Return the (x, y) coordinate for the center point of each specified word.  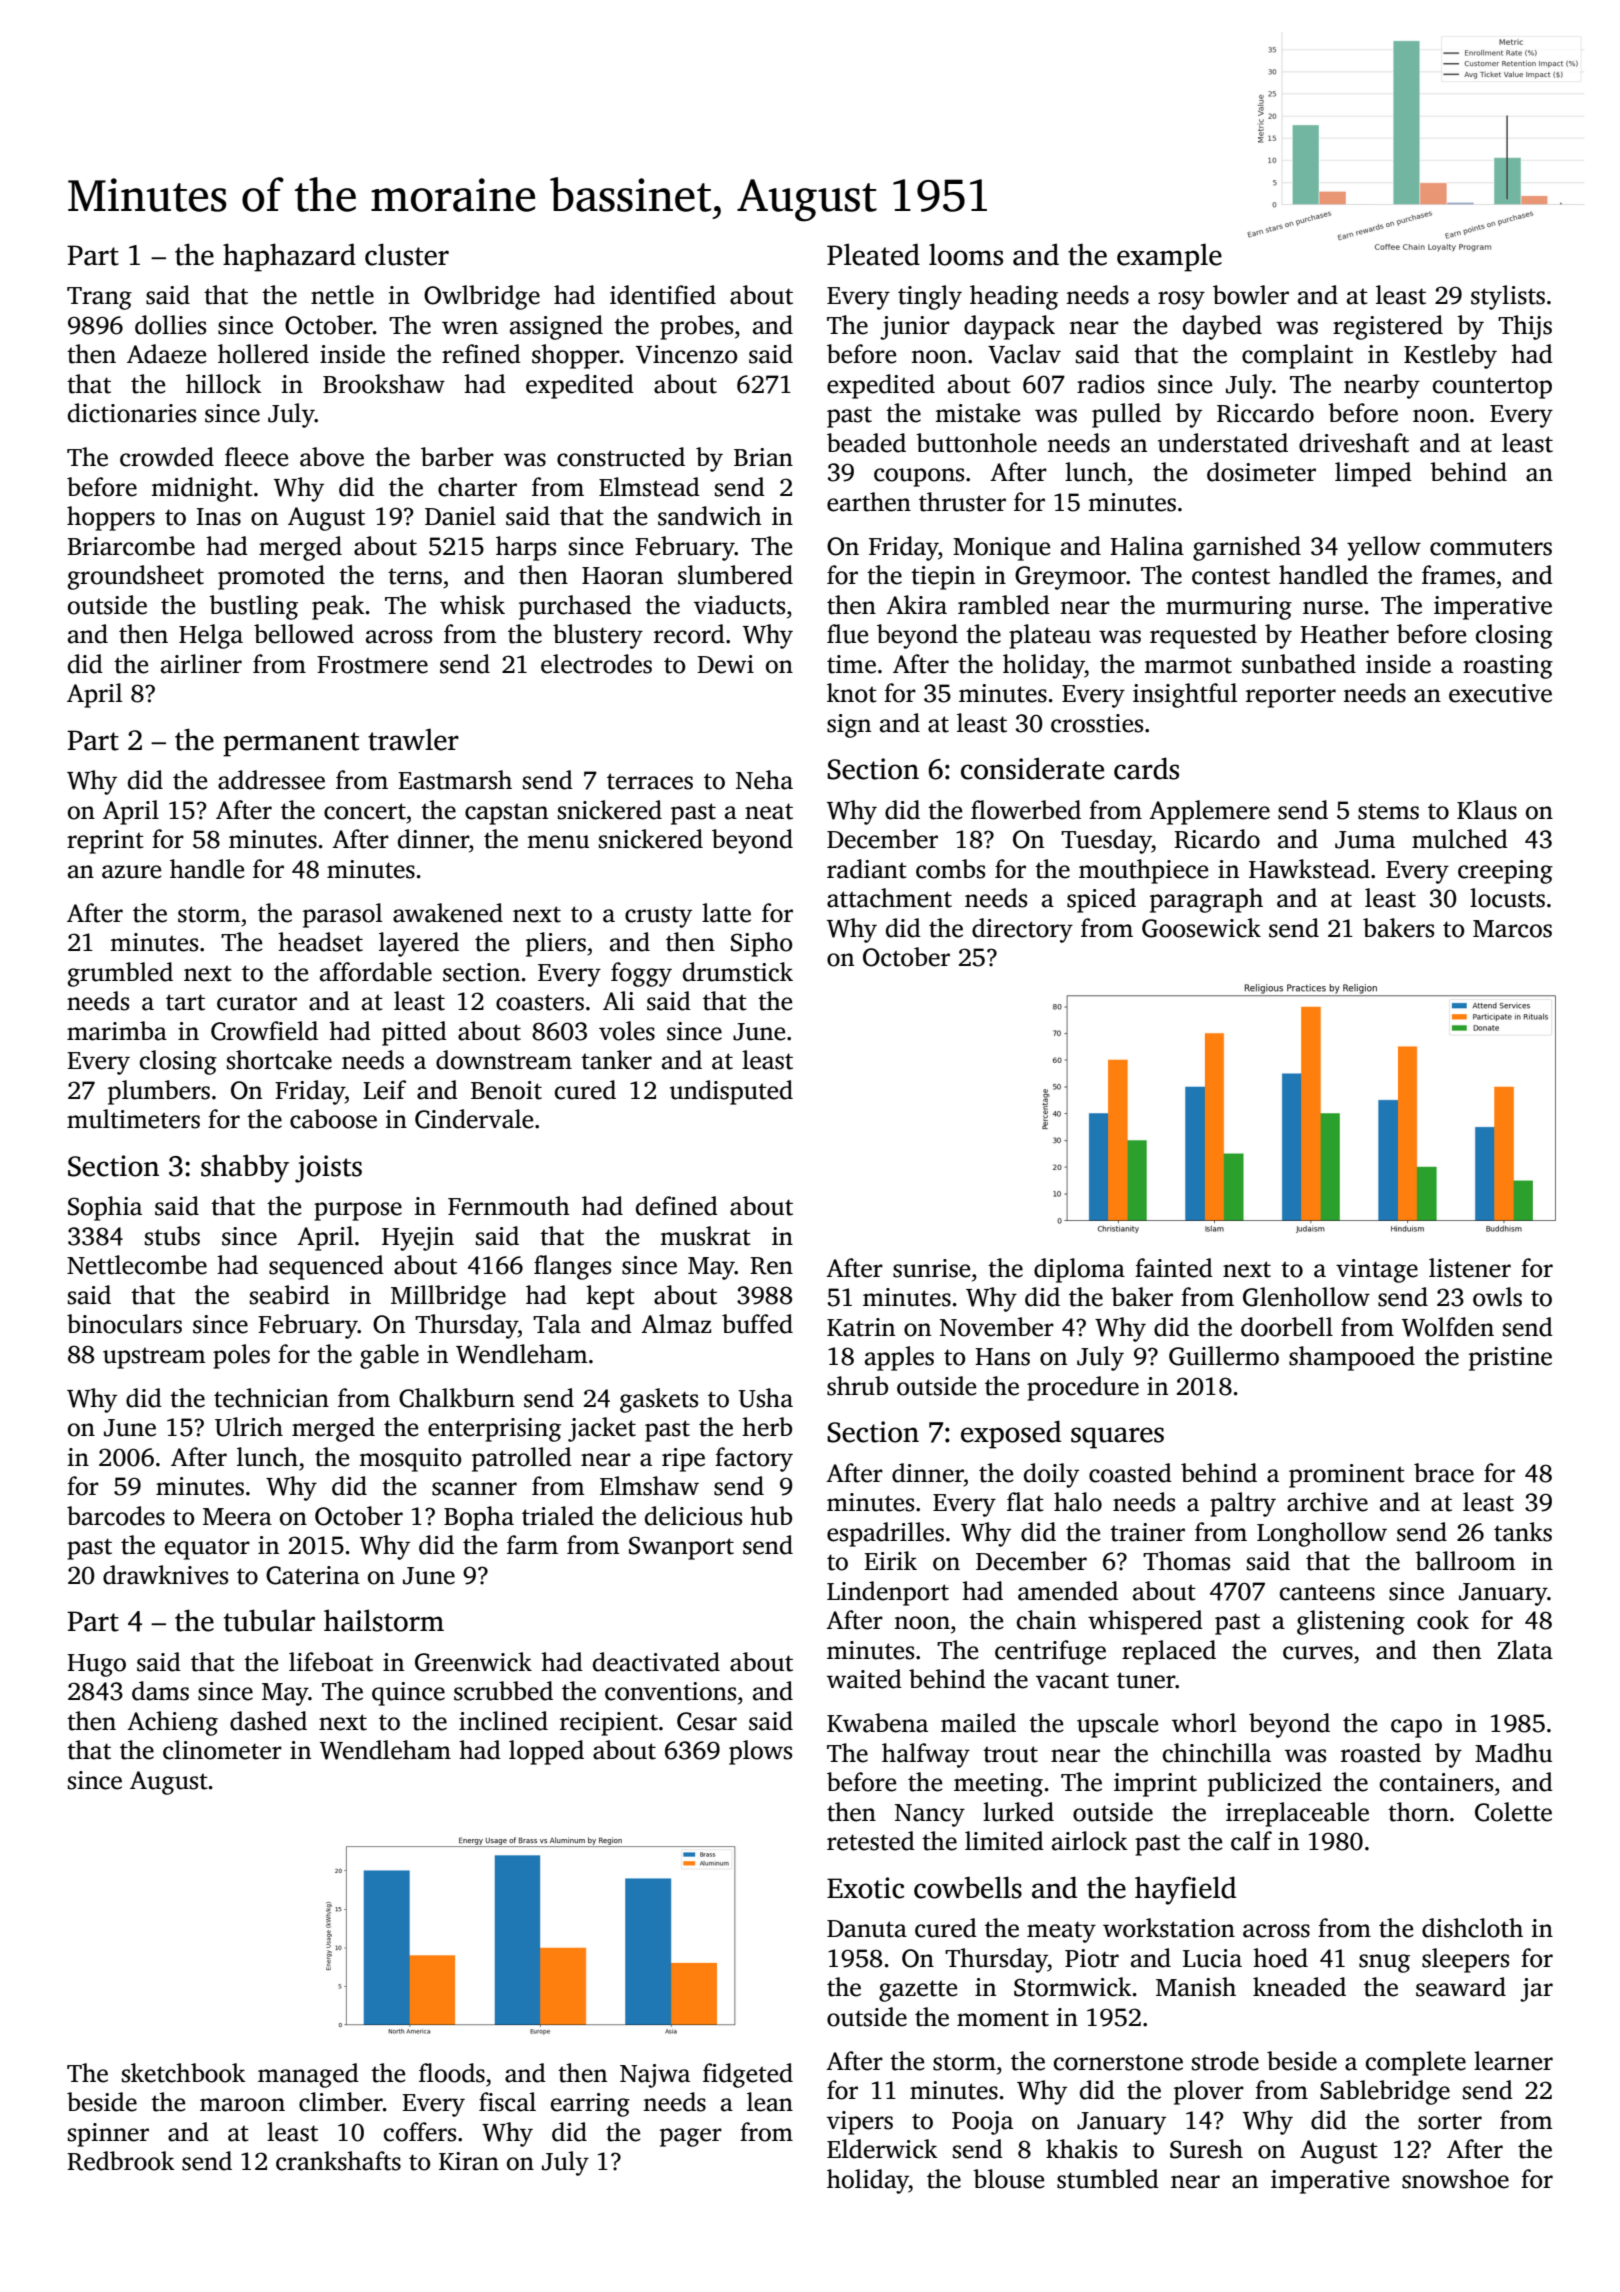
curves (1318, 1653)
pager (691, 2137)
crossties (1097, 723)
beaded (866, 443)
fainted (1174, 1268)
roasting (1508, 667)
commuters (1491, 548)
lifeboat (331, 1662)
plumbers (159, 1092)
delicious (693, 1516)
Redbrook (121, 2161)
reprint (105, 842)
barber (457, 457)
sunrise (931, 1268)
